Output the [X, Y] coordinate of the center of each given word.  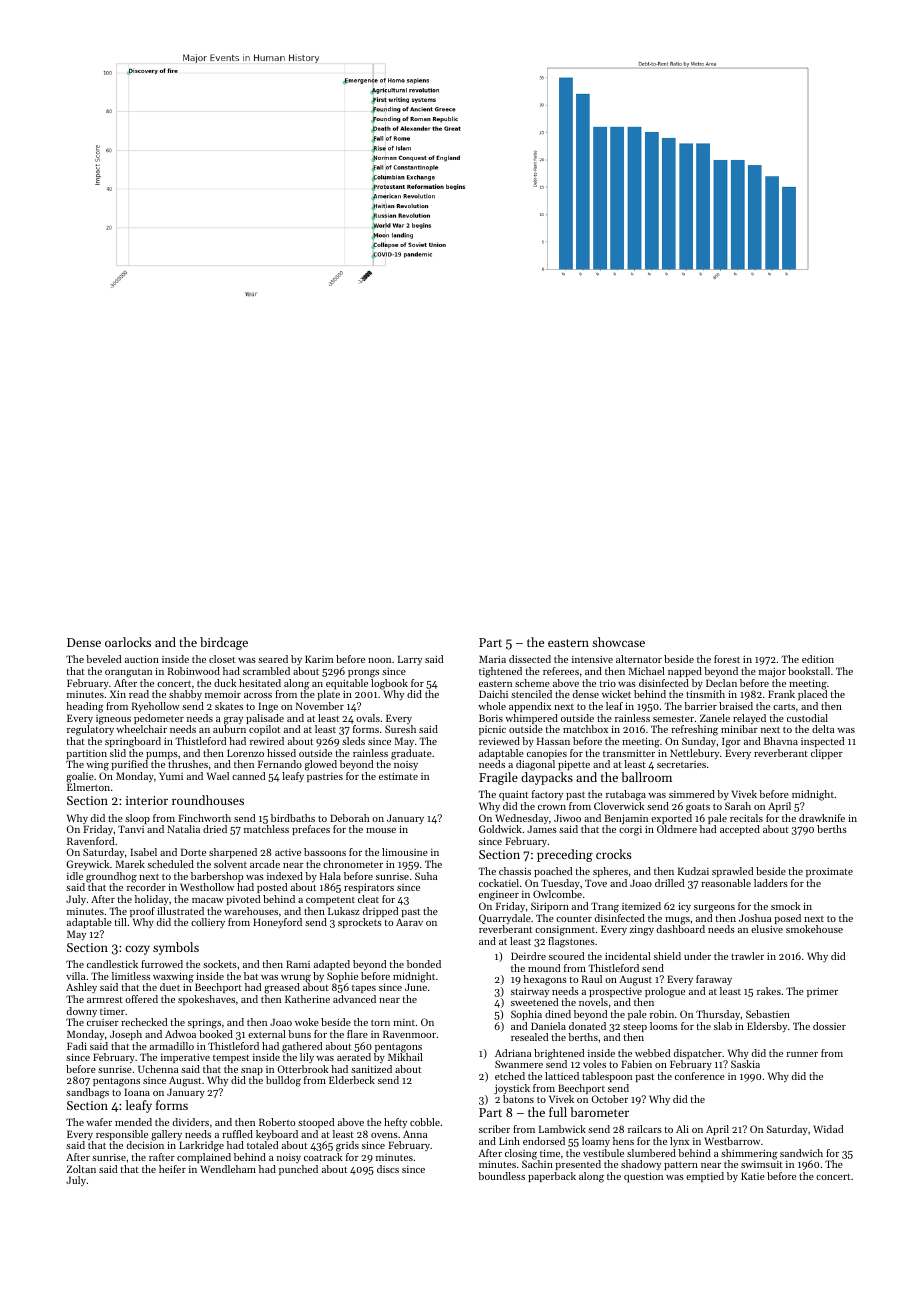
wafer [99, 1122]
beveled [103, 659]
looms [664, 1026]
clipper [827, 754]
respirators [369, 888]
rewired [267, 741]
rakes [769, 991]
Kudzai [693, 871]
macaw [208, 900]
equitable [347, 684]
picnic [492, 730]
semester [673, 718]
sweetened [534, 1002]
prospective [615, 992]
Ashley [81, 988]
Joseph [126, 1035]
